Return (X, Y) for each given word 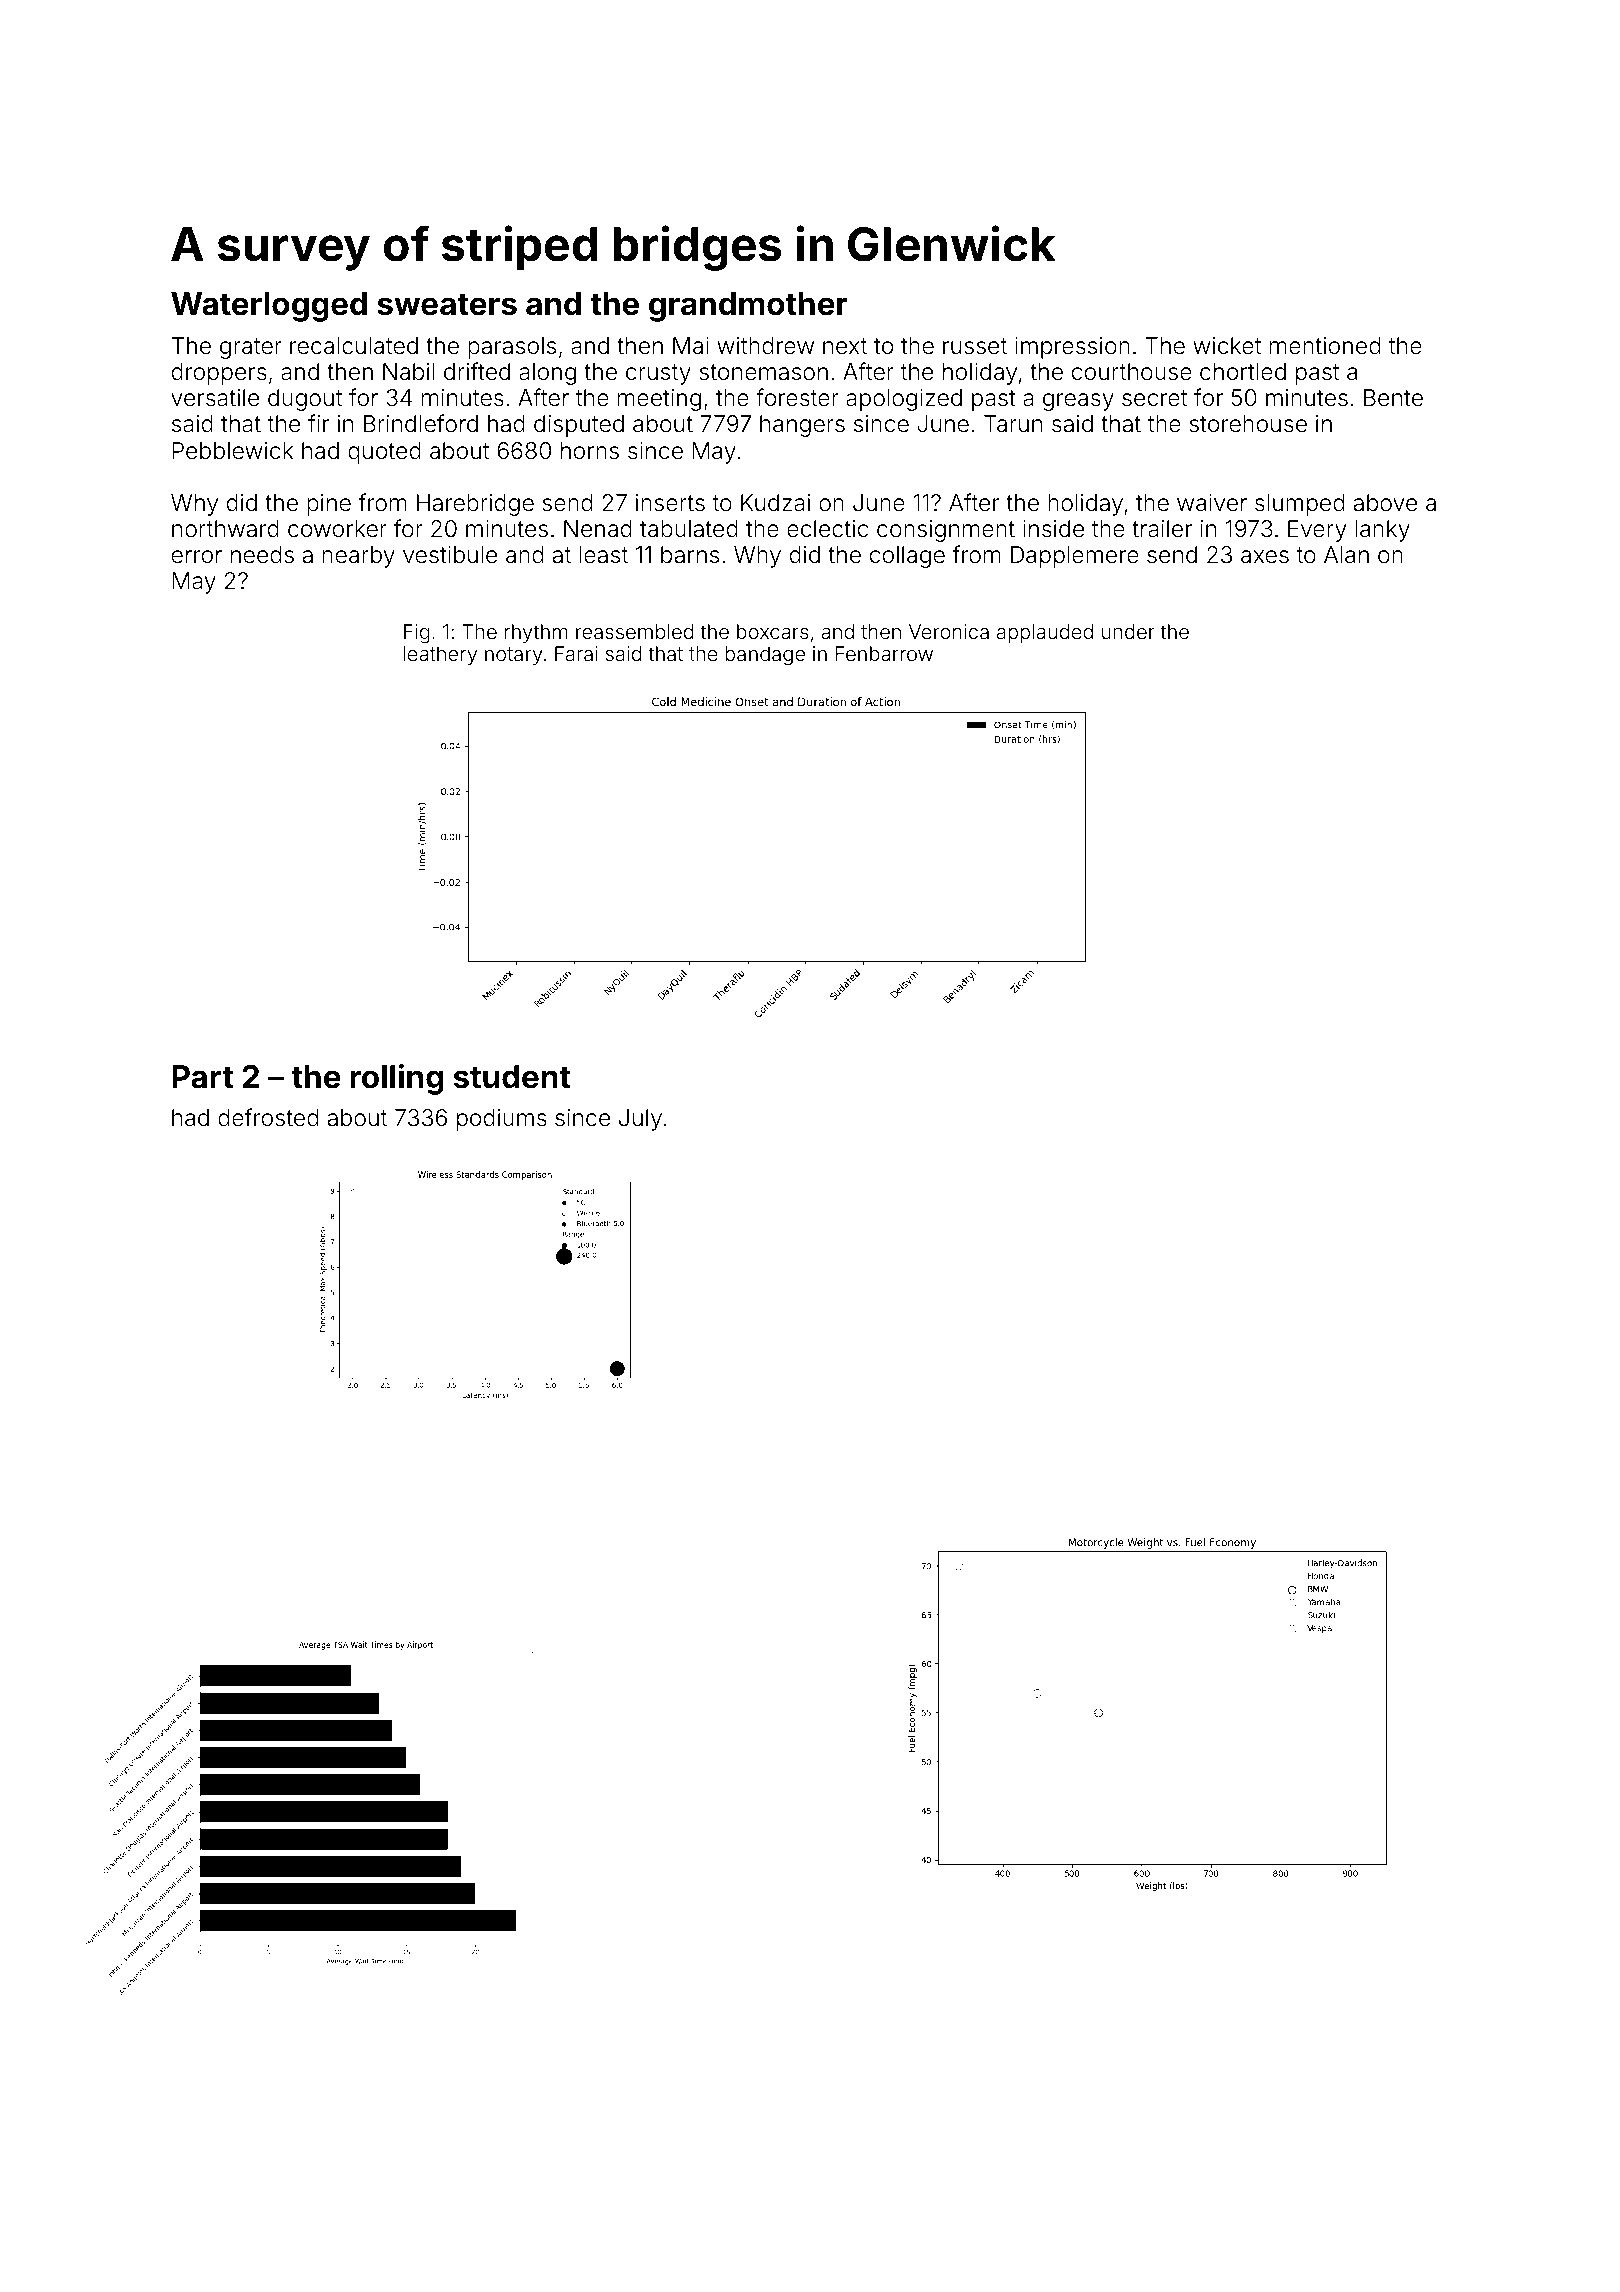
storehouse (1248, 424)
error (197, 557)
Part (202, 1077)
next (845, 346)
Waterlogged (269, 307)
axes (1265, 557)
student (512, 1077)
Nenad (598, 529)
